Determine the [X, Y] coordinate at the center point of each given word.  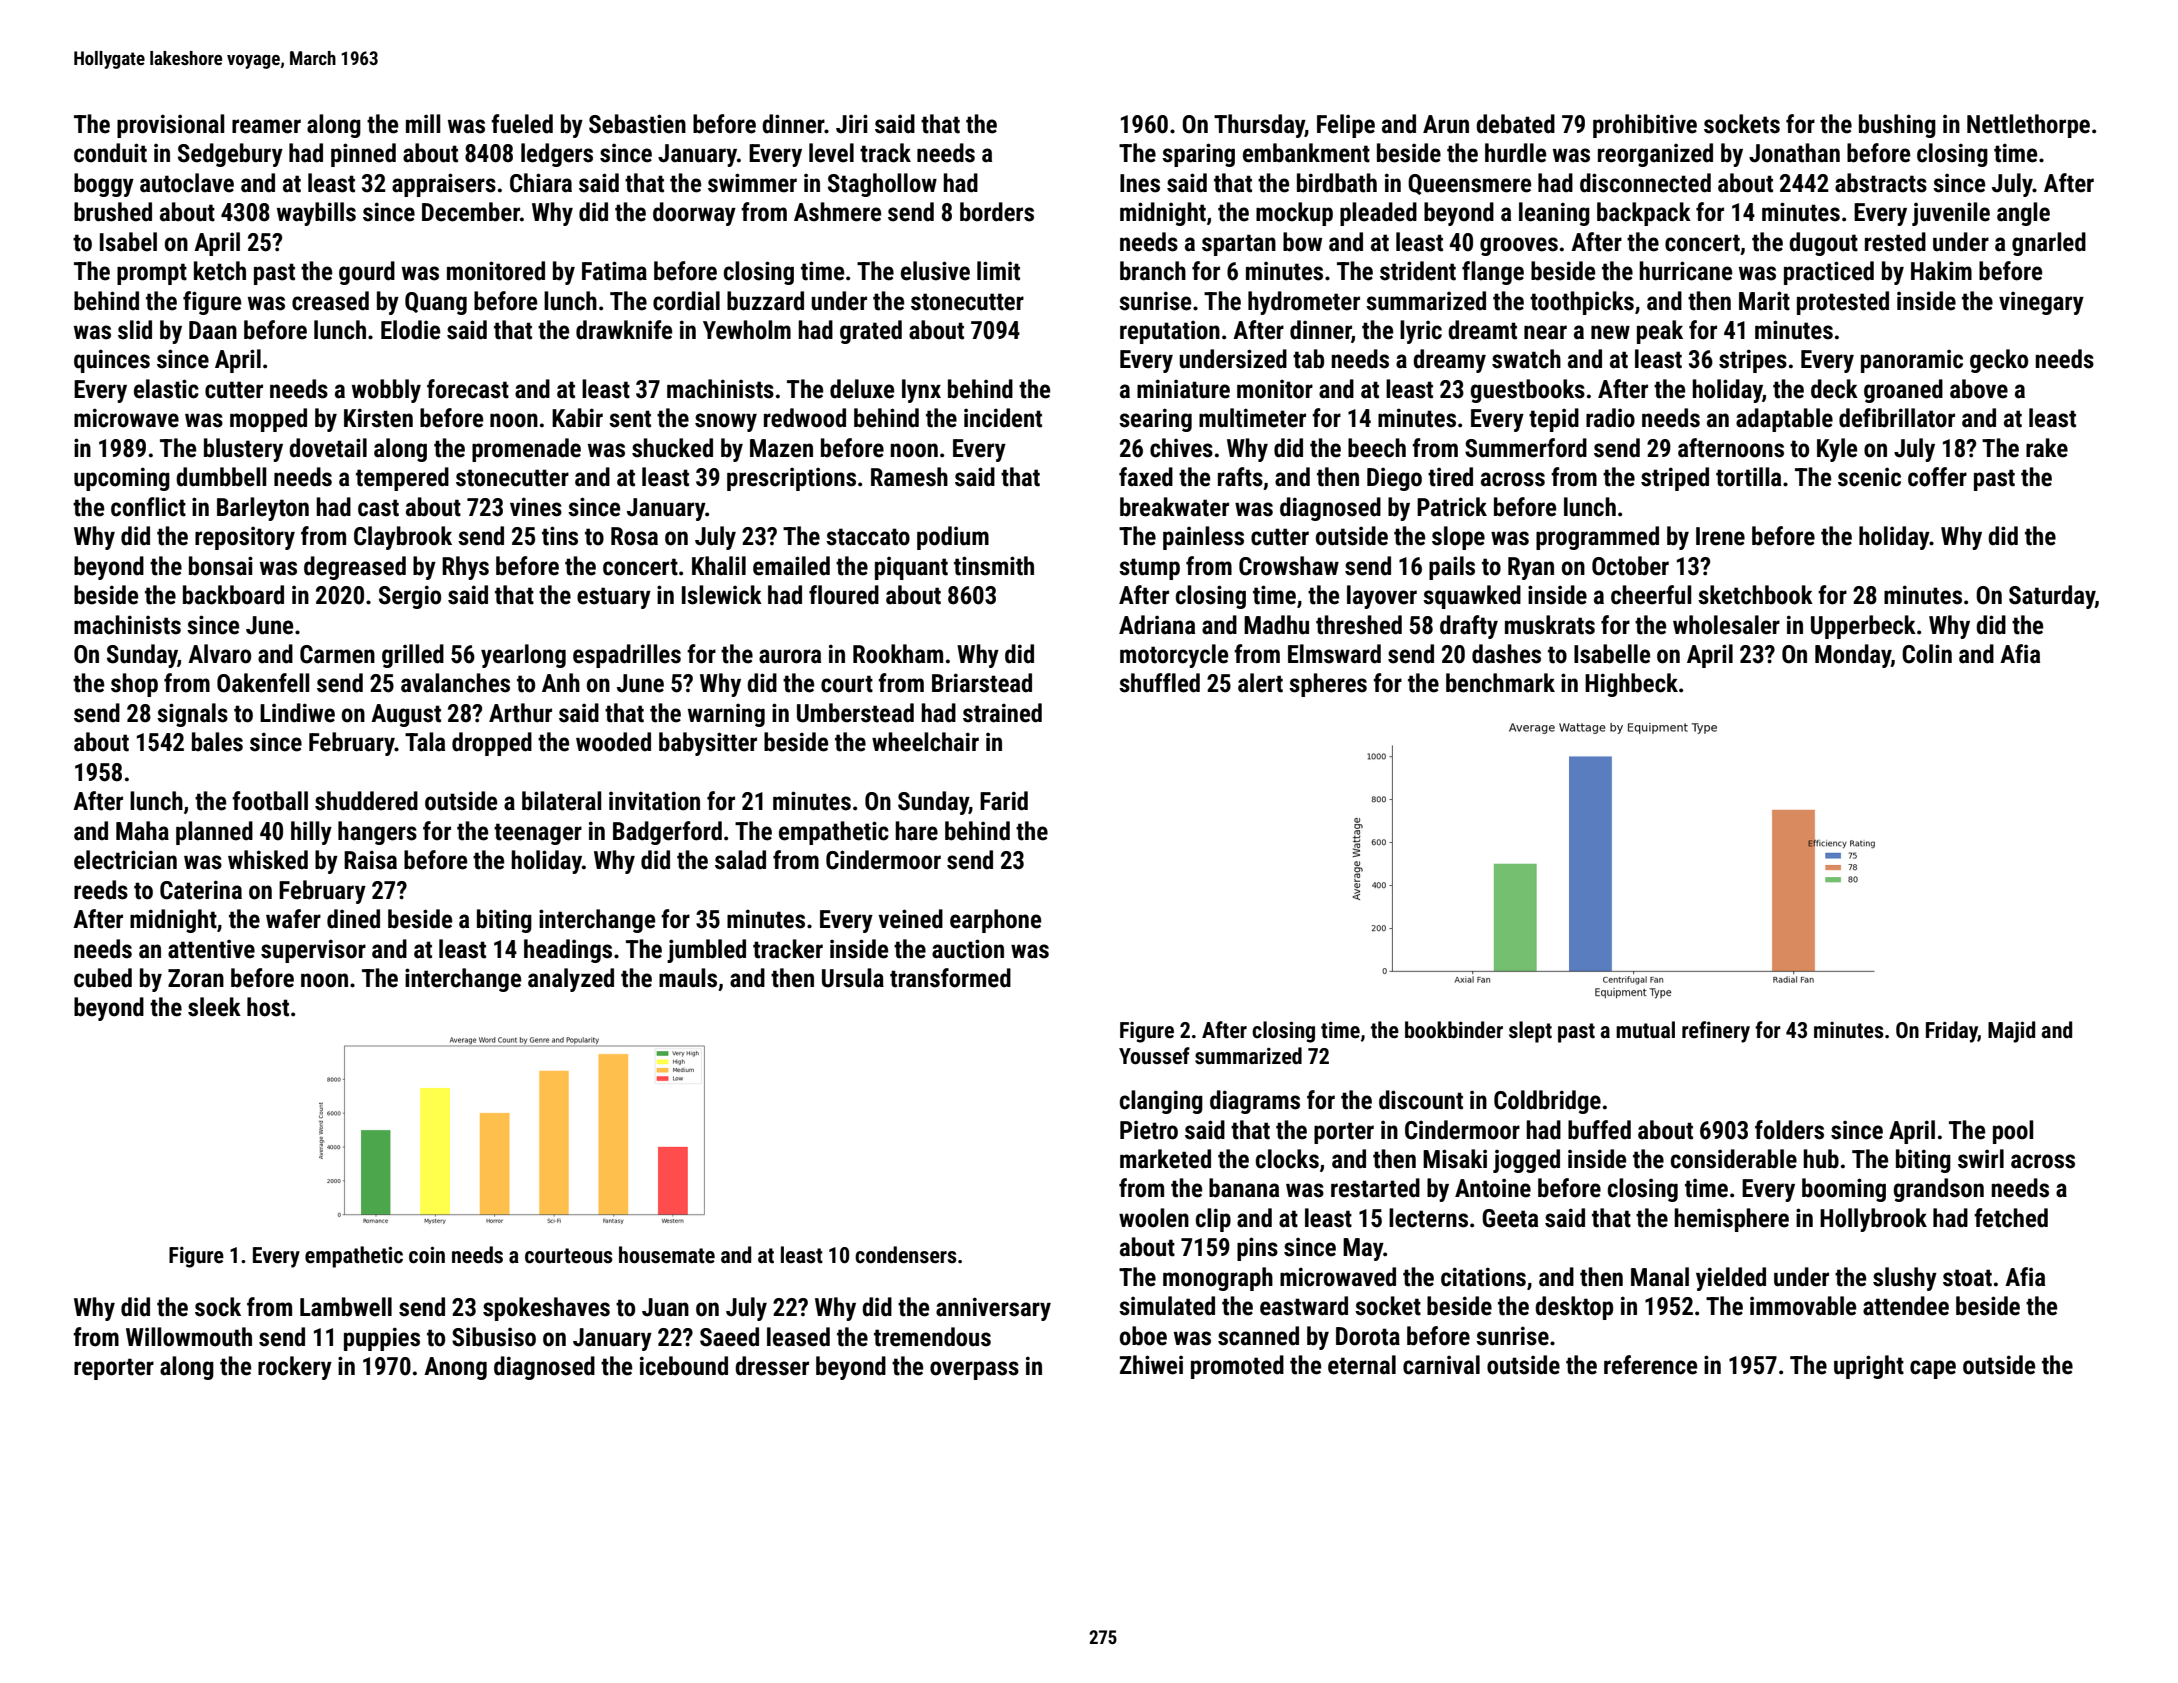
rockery [295, 1368]
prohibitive [1645, 126]
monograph [1218, 1279]
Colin [1927, 654]
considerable [1734, 1159]
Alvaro [219, 654]
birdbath [1337, 183]
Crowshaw [1289, 566]
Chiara [541, 183]
